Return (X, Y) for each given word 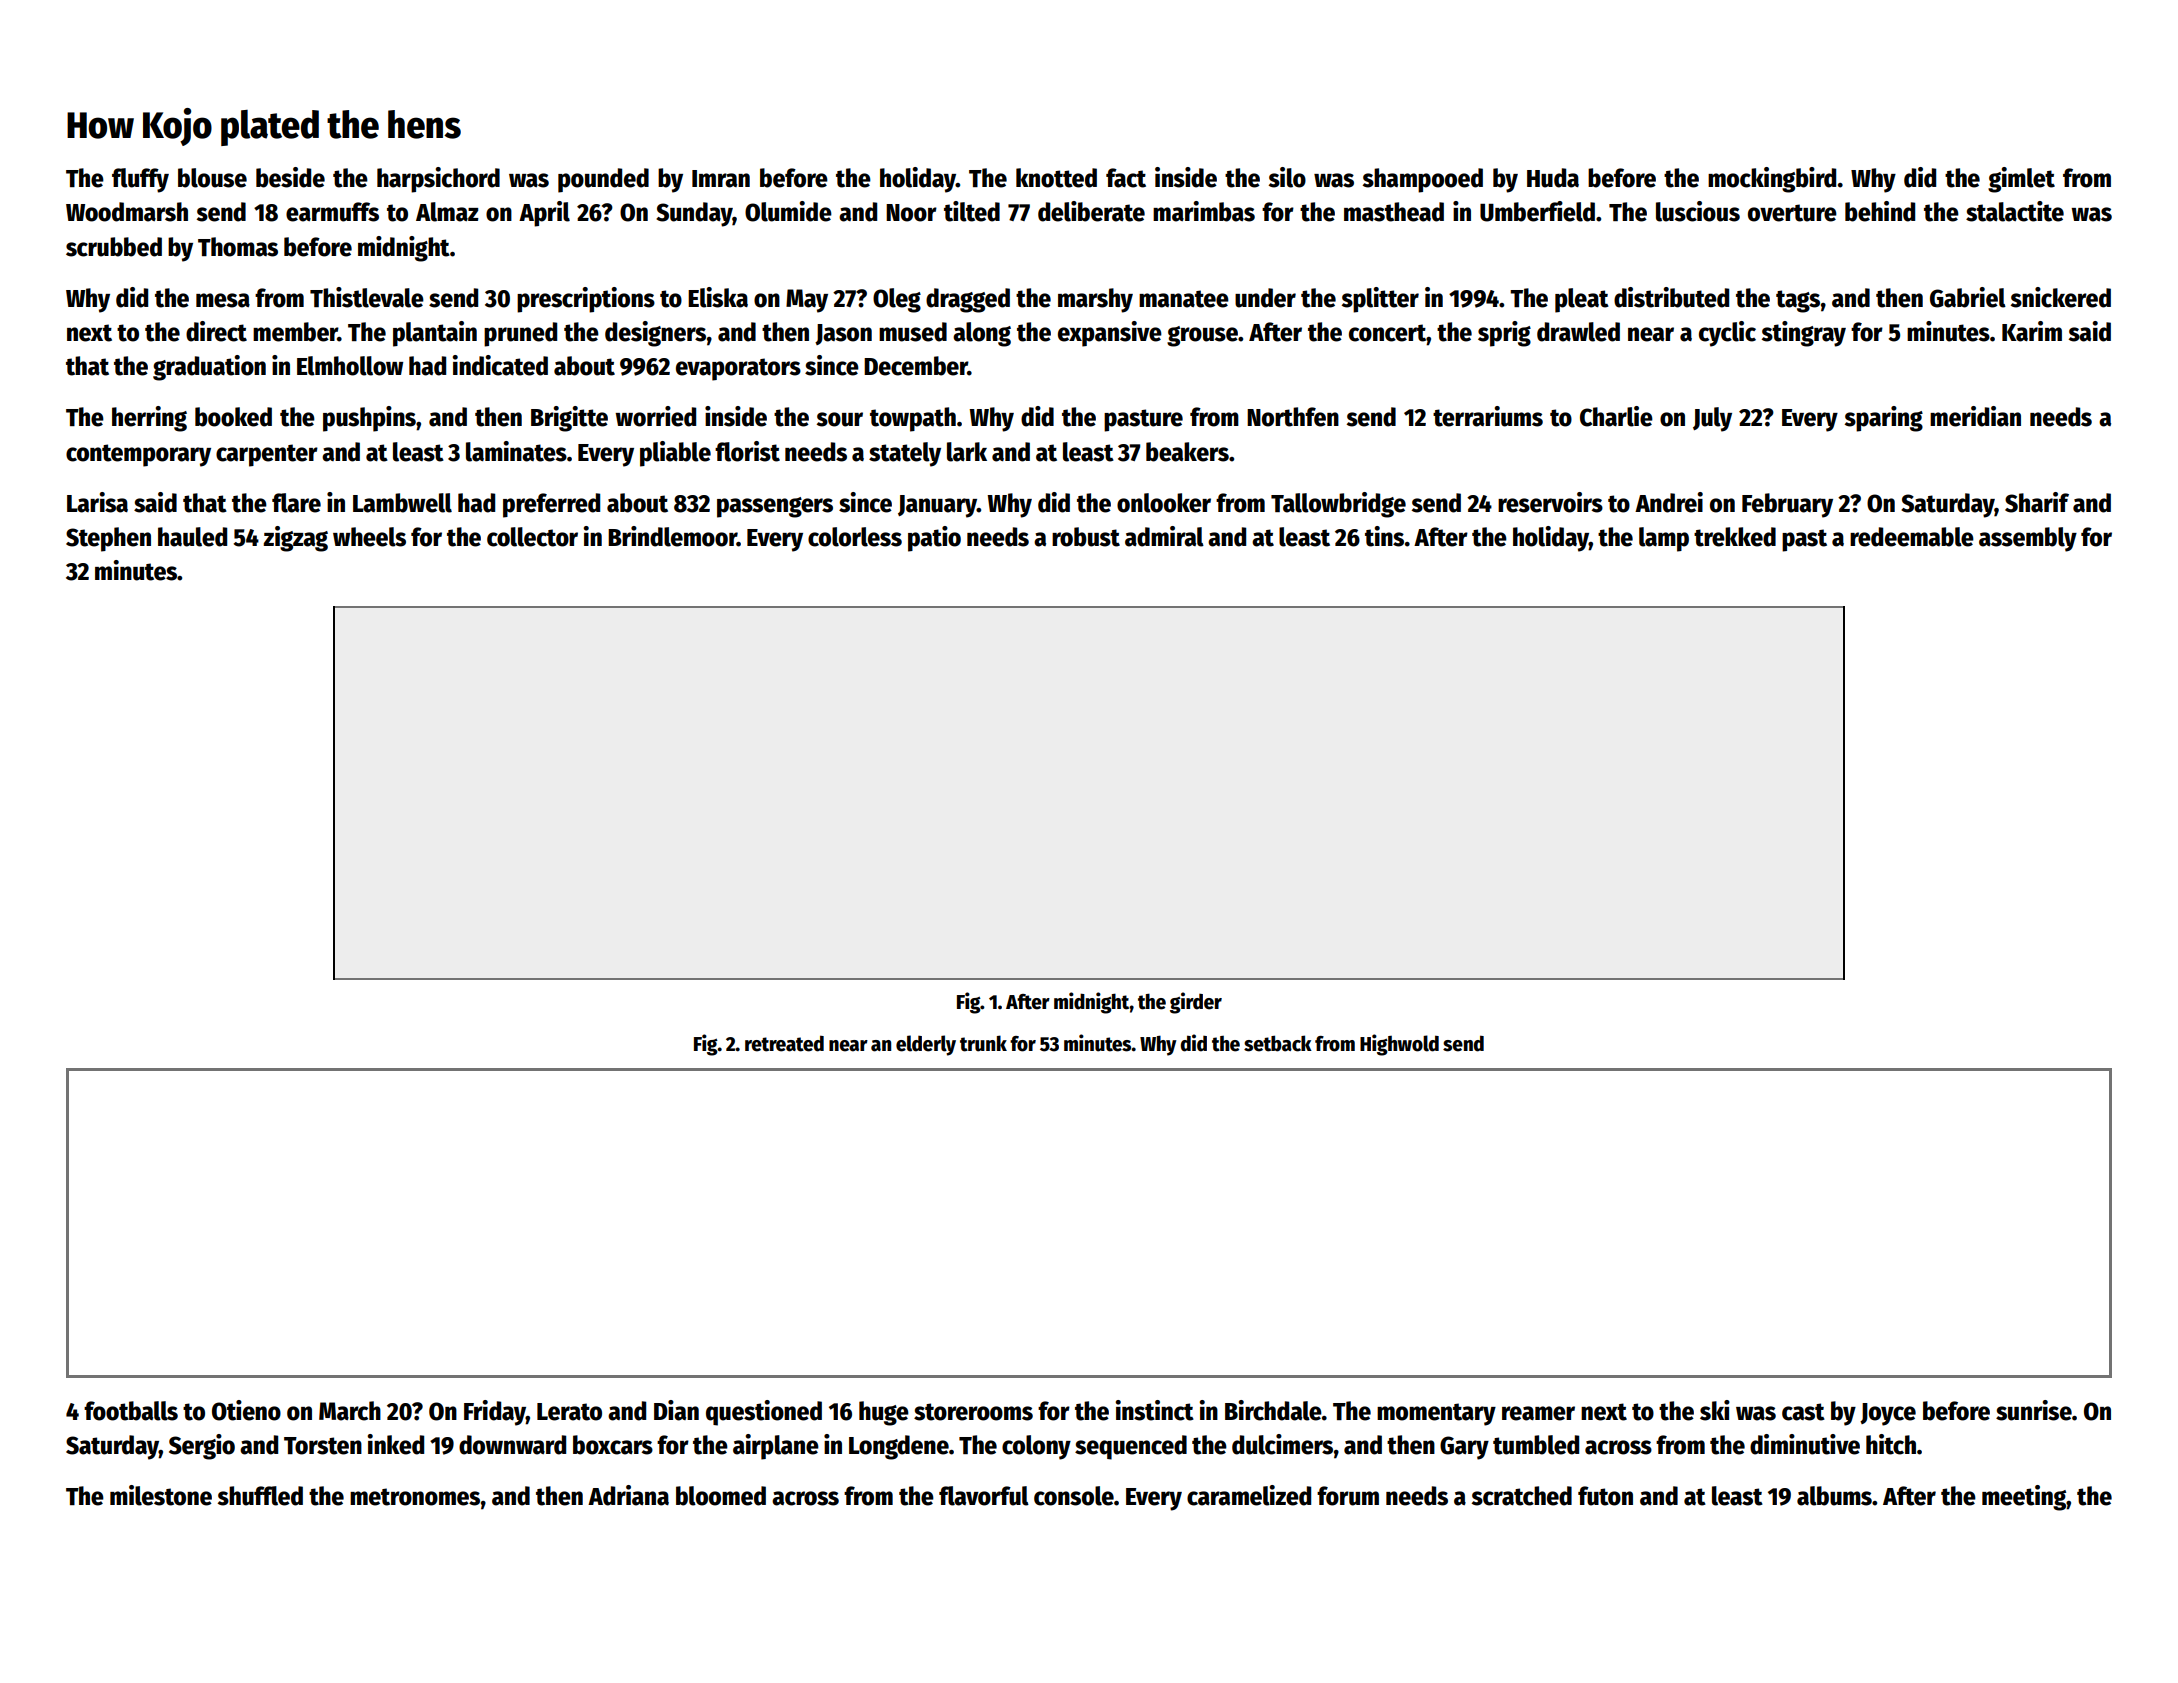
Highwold (1399, 1045)
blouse (212, 178)
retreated (784, 1043)
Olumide (788, 211)
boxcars (613, 1445)
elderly (926, 1045)
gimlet (2021, 180)
